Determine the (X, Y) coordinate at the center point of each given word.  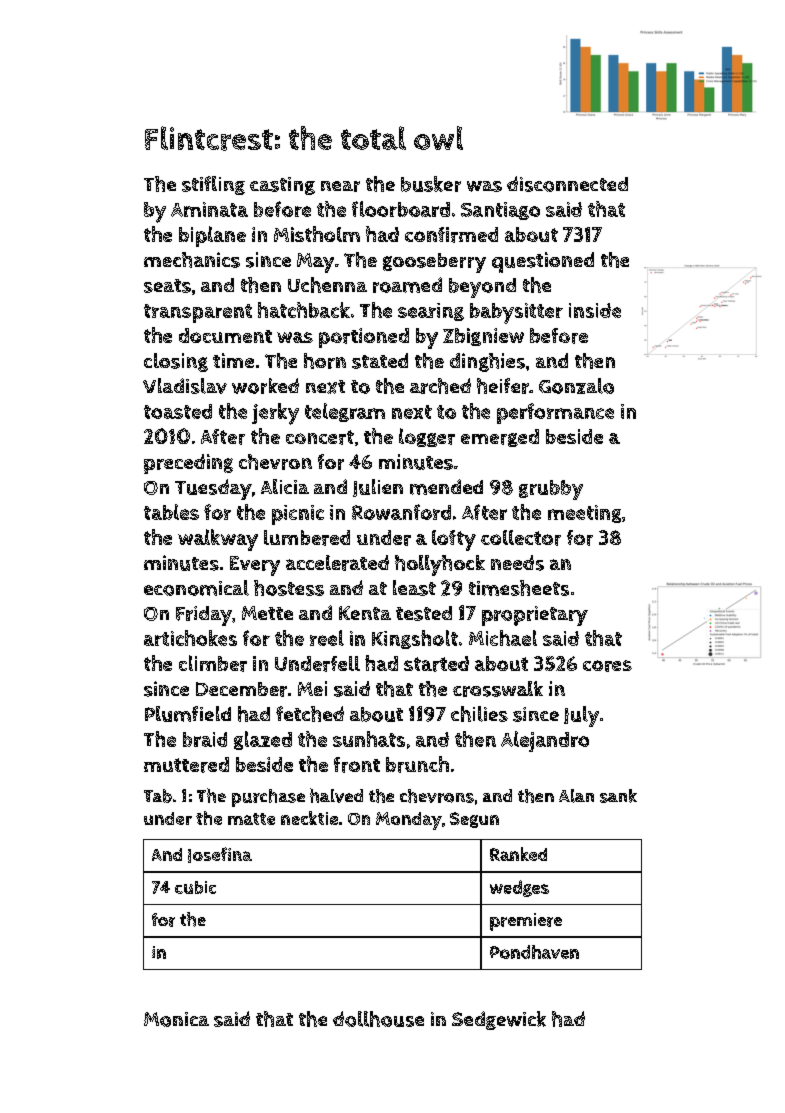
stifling (213, 185)
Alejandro (545, 741)
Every (255, 566)
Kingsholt (415, 639)
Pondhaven (534, 952)
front (357, 765)
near (340, 186)
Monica (176, 1019)
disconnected (567, 184)
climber (213, 663)
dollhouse (378, 1019)
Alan (576, 796)
